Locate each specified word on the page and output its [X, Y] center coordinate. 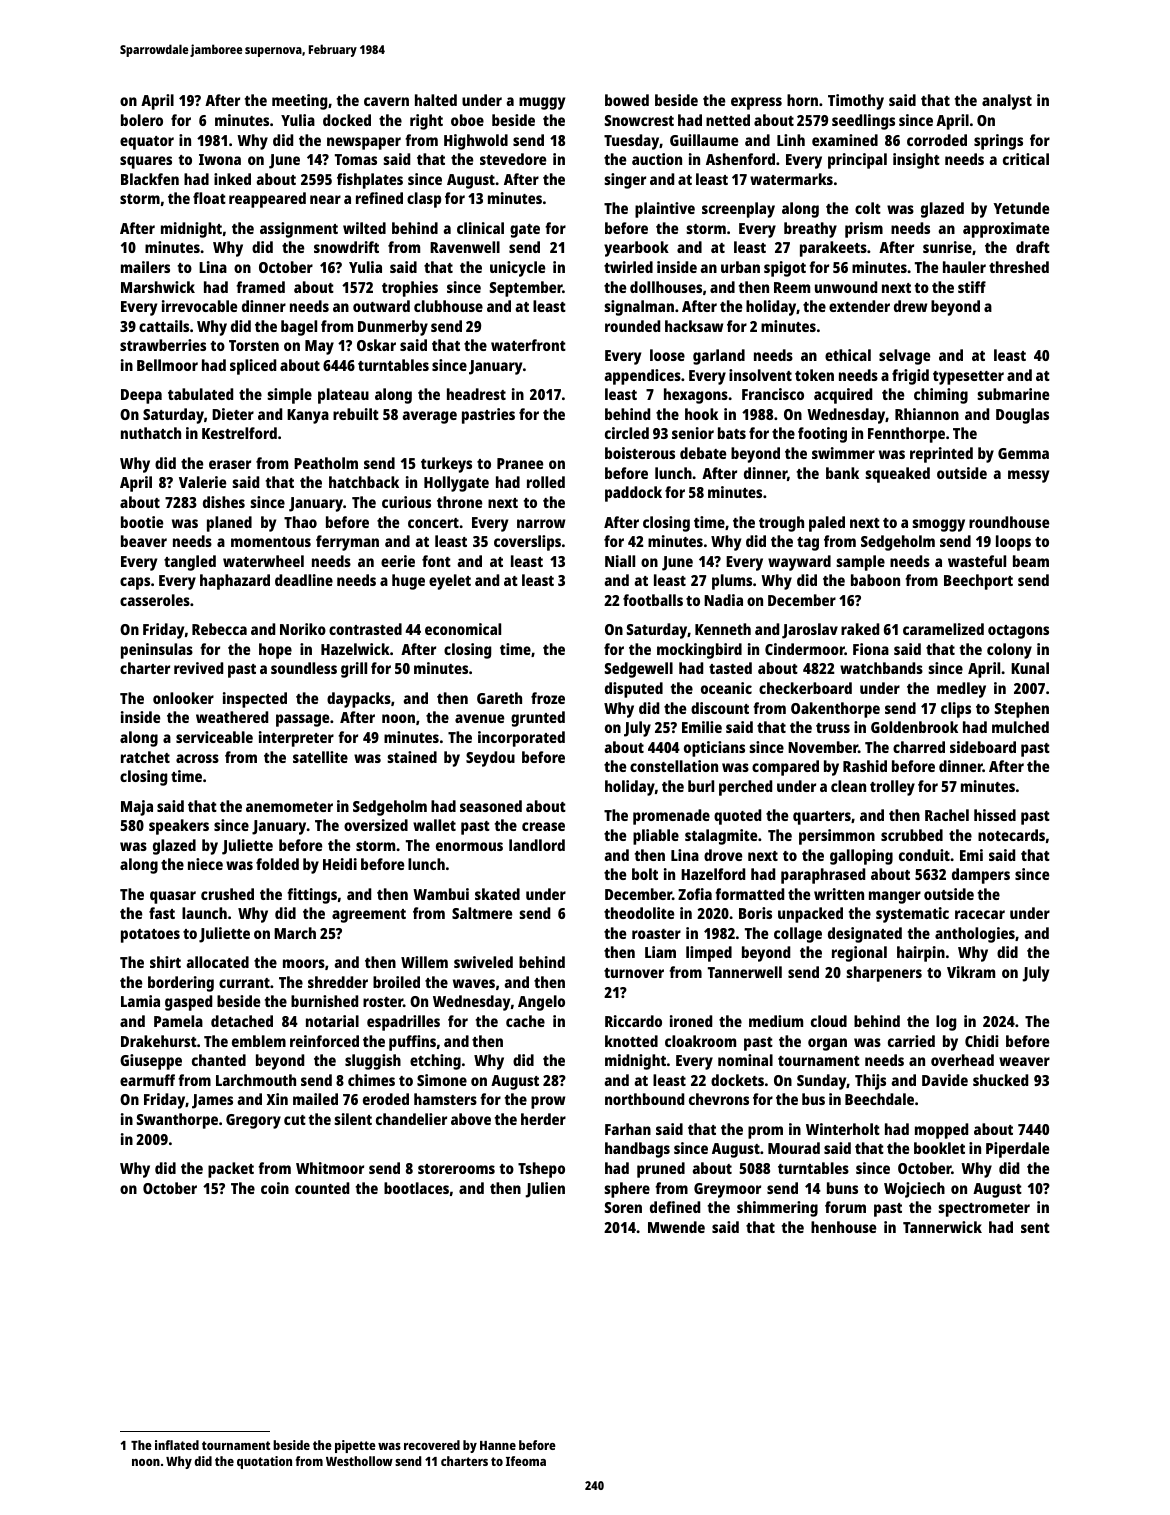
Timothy [856, 102]
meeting [299, 102]
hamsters [445, 1099]
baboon [875, 580]
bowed [627, 100]
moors [304, 963]
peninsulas [157, 651]
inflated [177, 1445]
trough [781, 524]
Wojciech [914, 1190]
